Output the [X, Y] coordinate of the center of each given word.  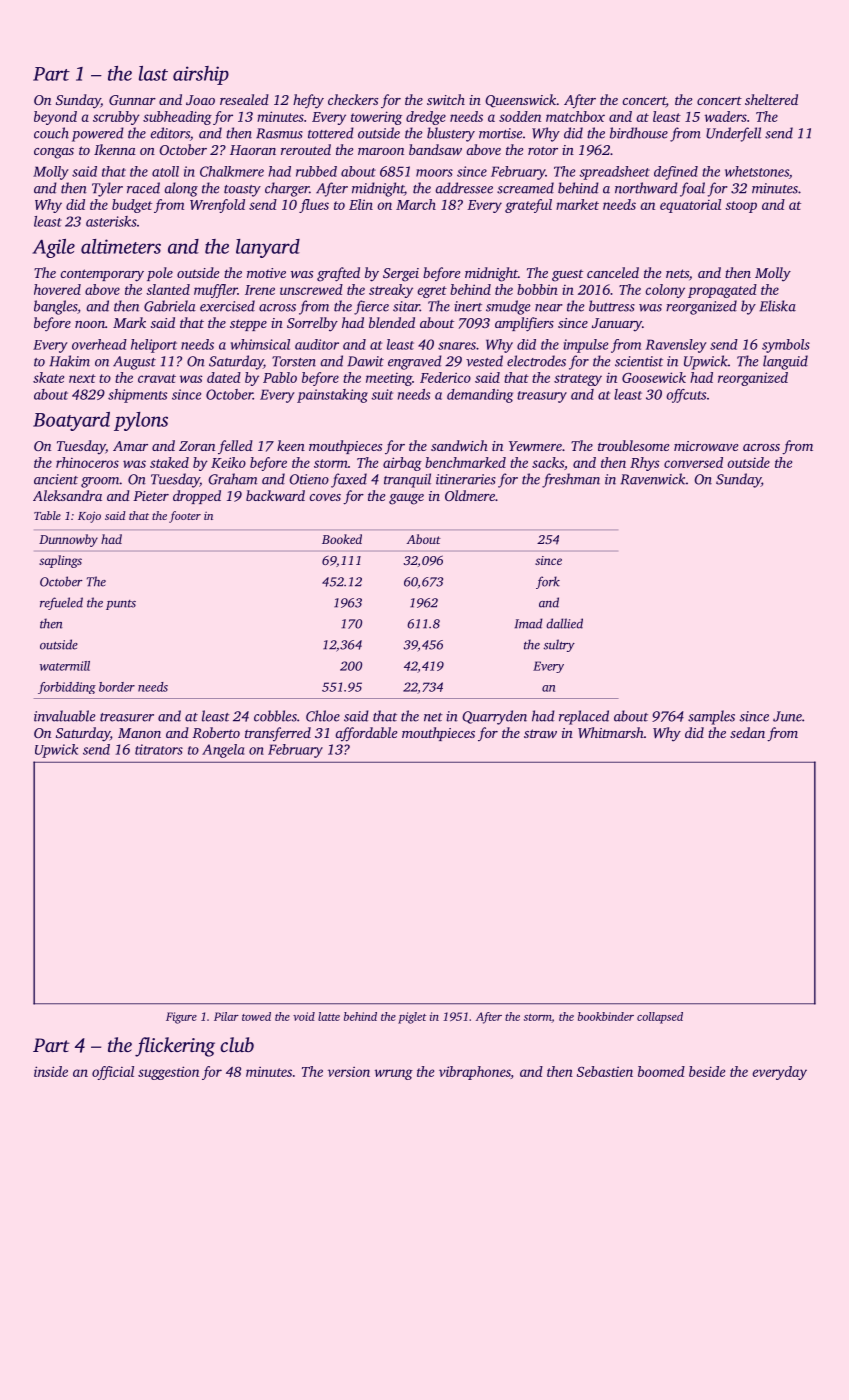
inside [51, 1071]
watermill [65, 666]
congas [54, 153]
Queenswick [521, 101]
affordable [366, 734]
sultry [559, 645]
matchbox [575, 116]
